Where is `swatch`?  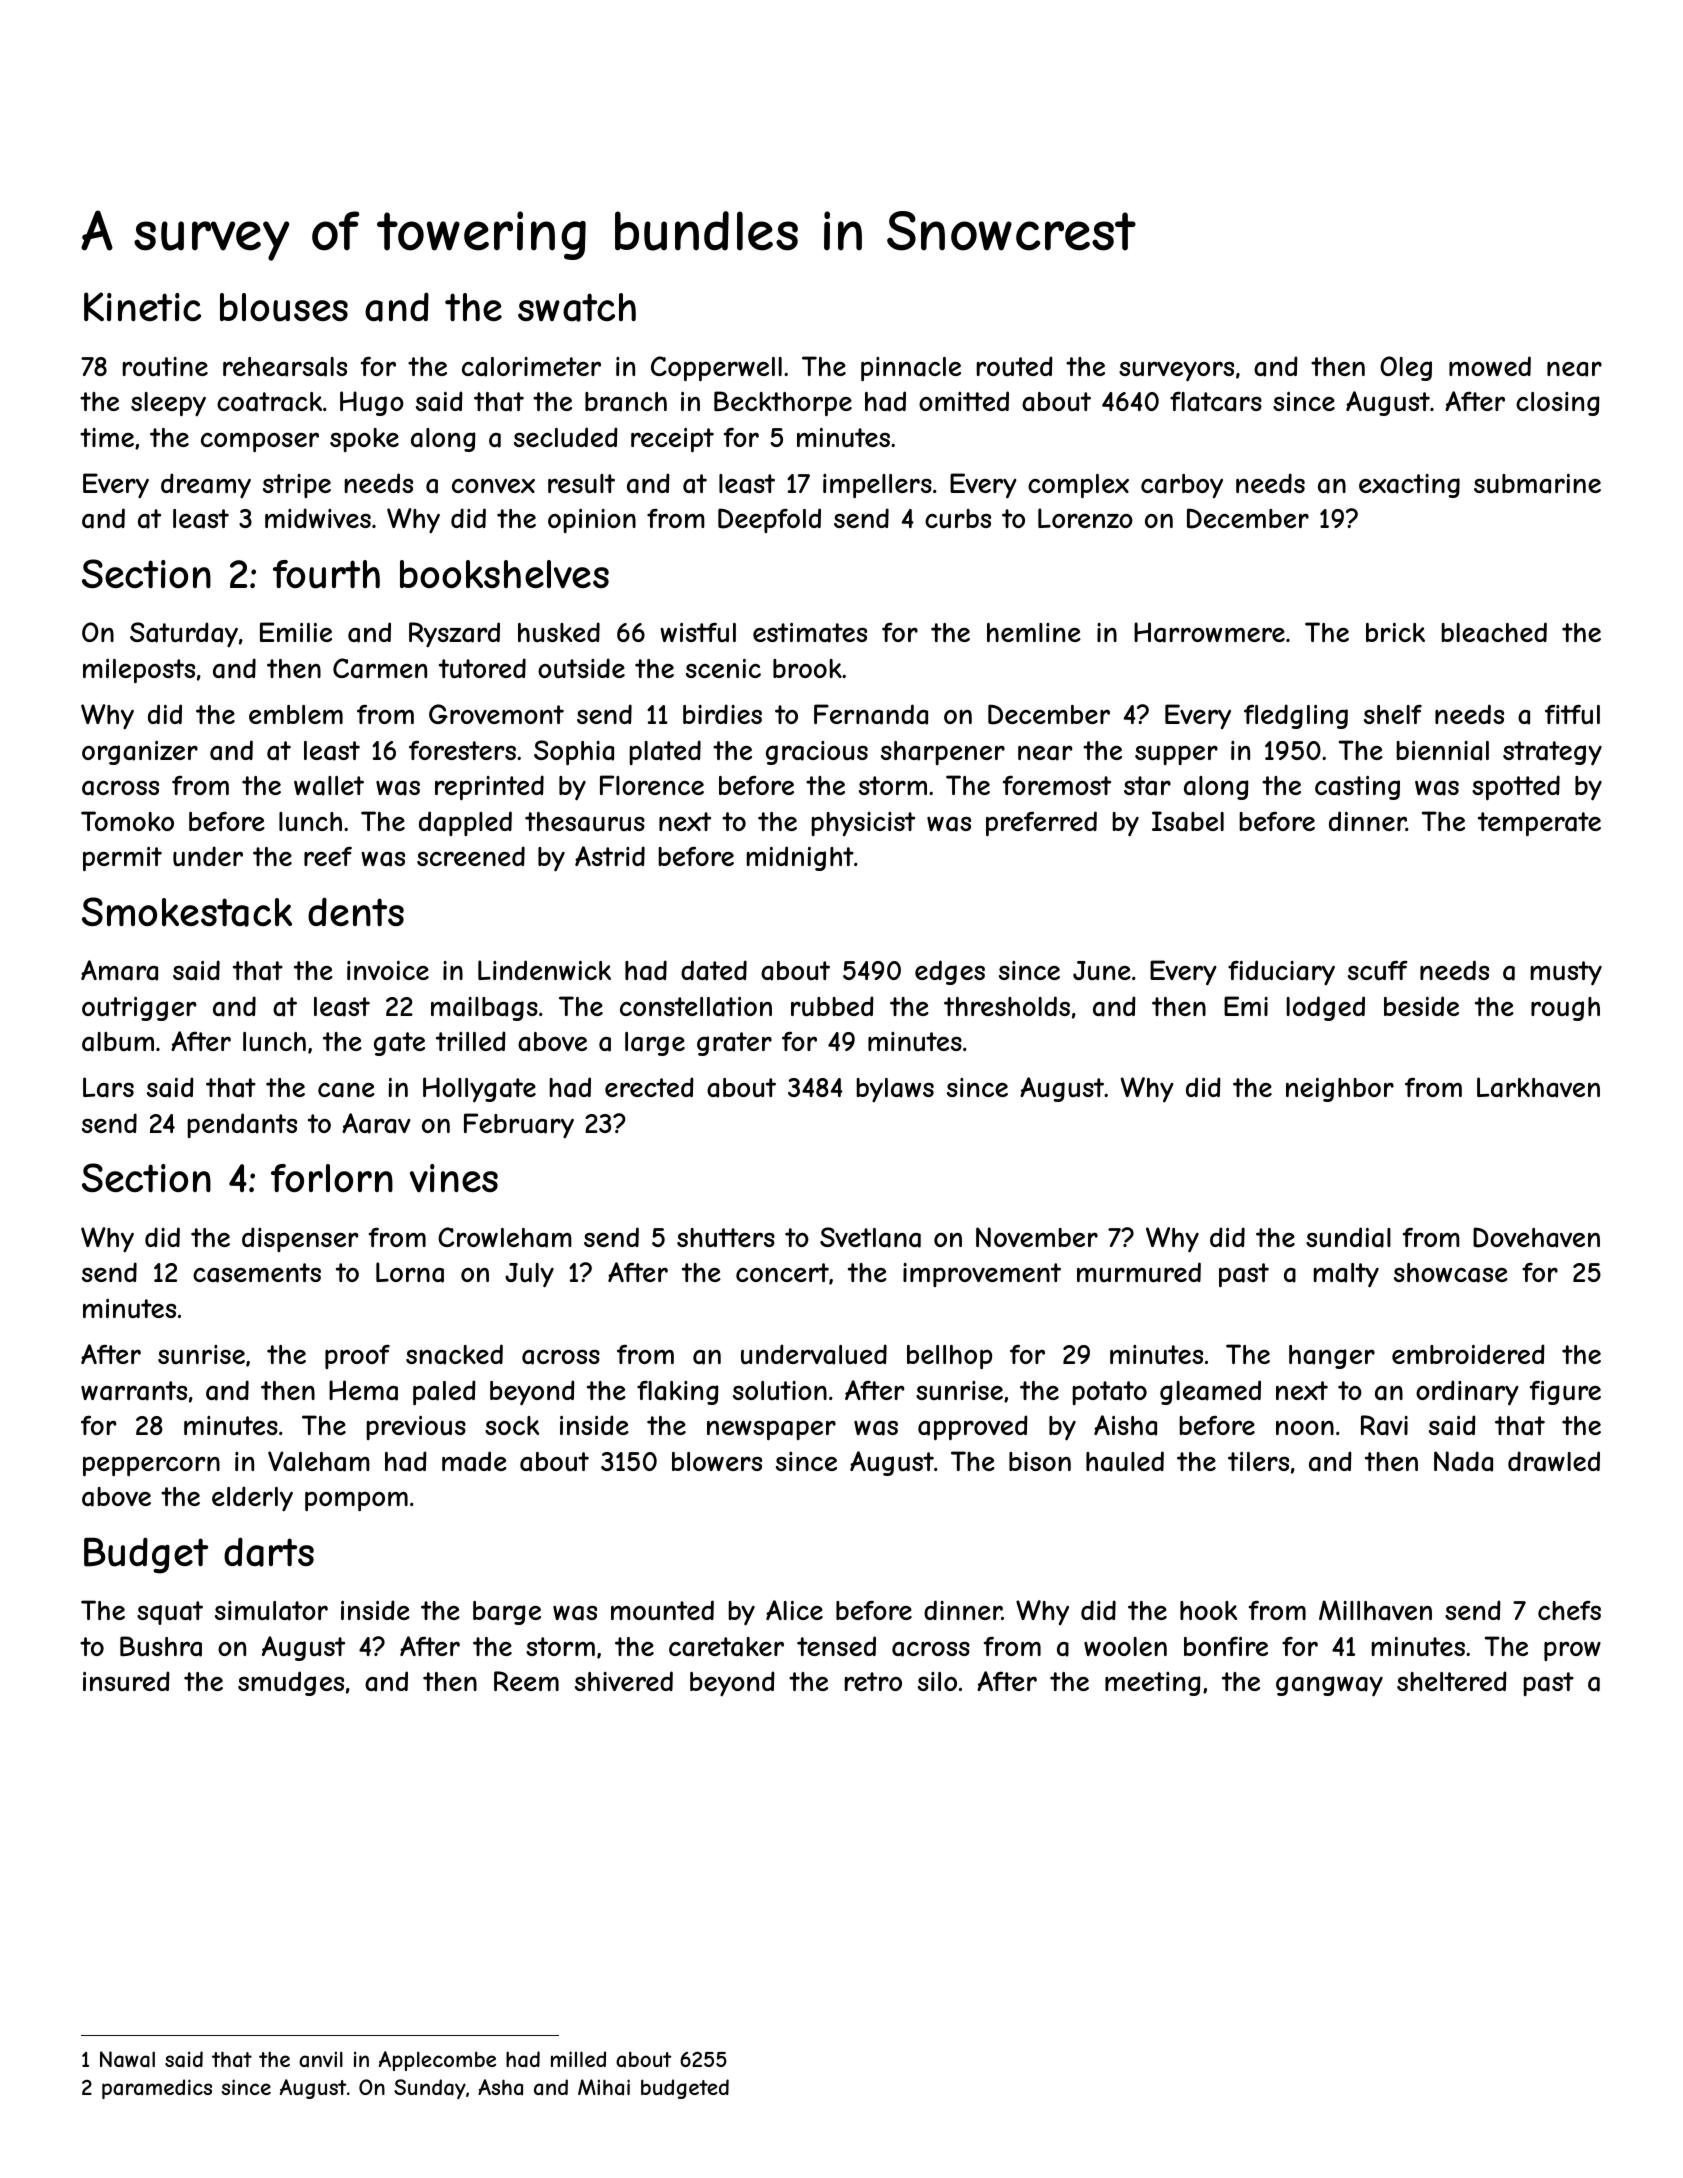 swatch is located at coordinates (577, 307).
